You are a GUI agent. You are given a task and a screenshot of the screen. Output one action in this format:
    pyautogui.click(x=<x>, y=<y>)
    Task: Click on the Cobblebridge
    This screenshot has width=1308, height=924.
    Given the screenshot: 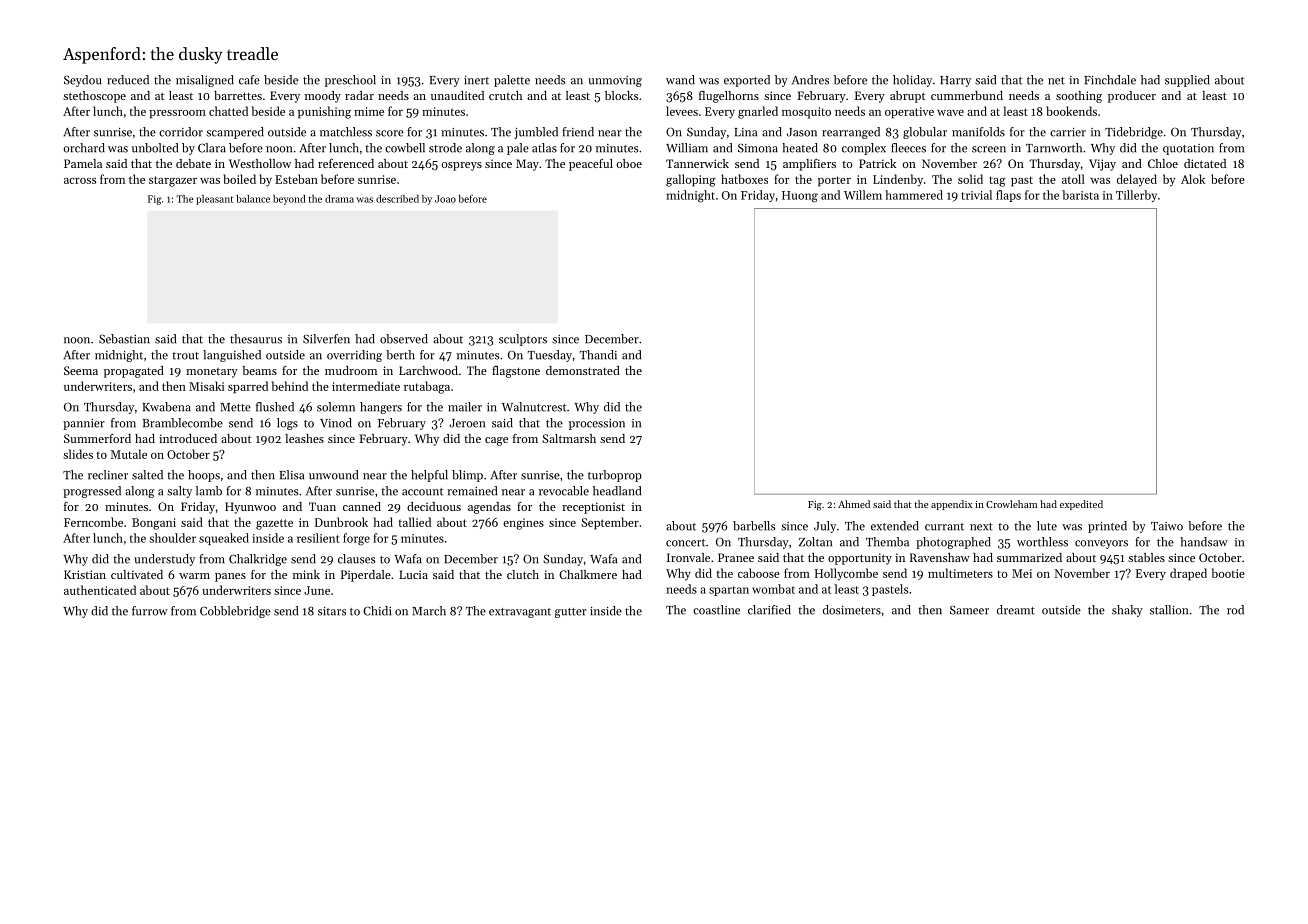 What is the action you would take?
    pyautogui.click(x=235, y=612)
